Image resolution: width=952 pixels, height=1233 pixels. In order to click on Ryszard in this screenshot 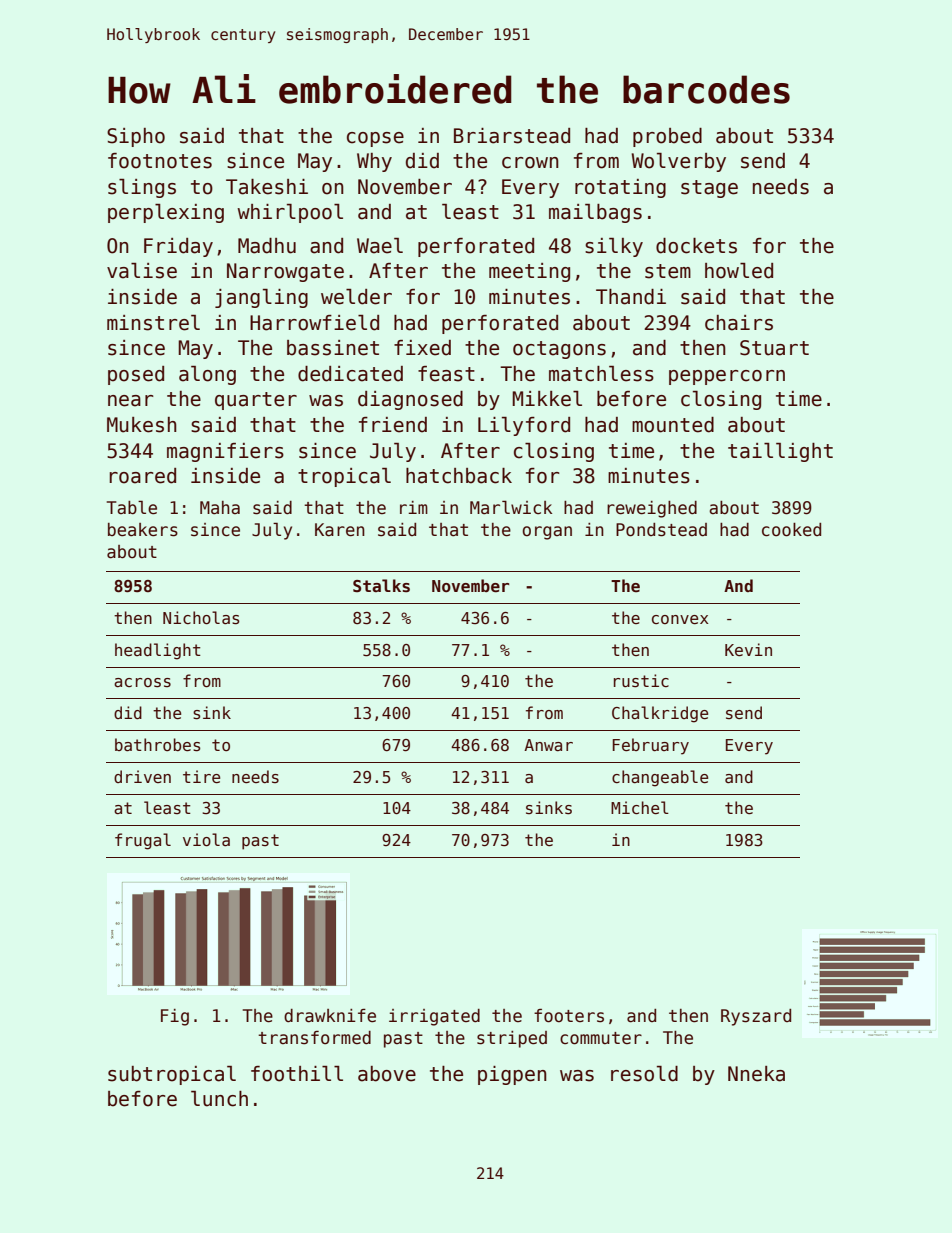, I will do `click(756, 1017)`.
